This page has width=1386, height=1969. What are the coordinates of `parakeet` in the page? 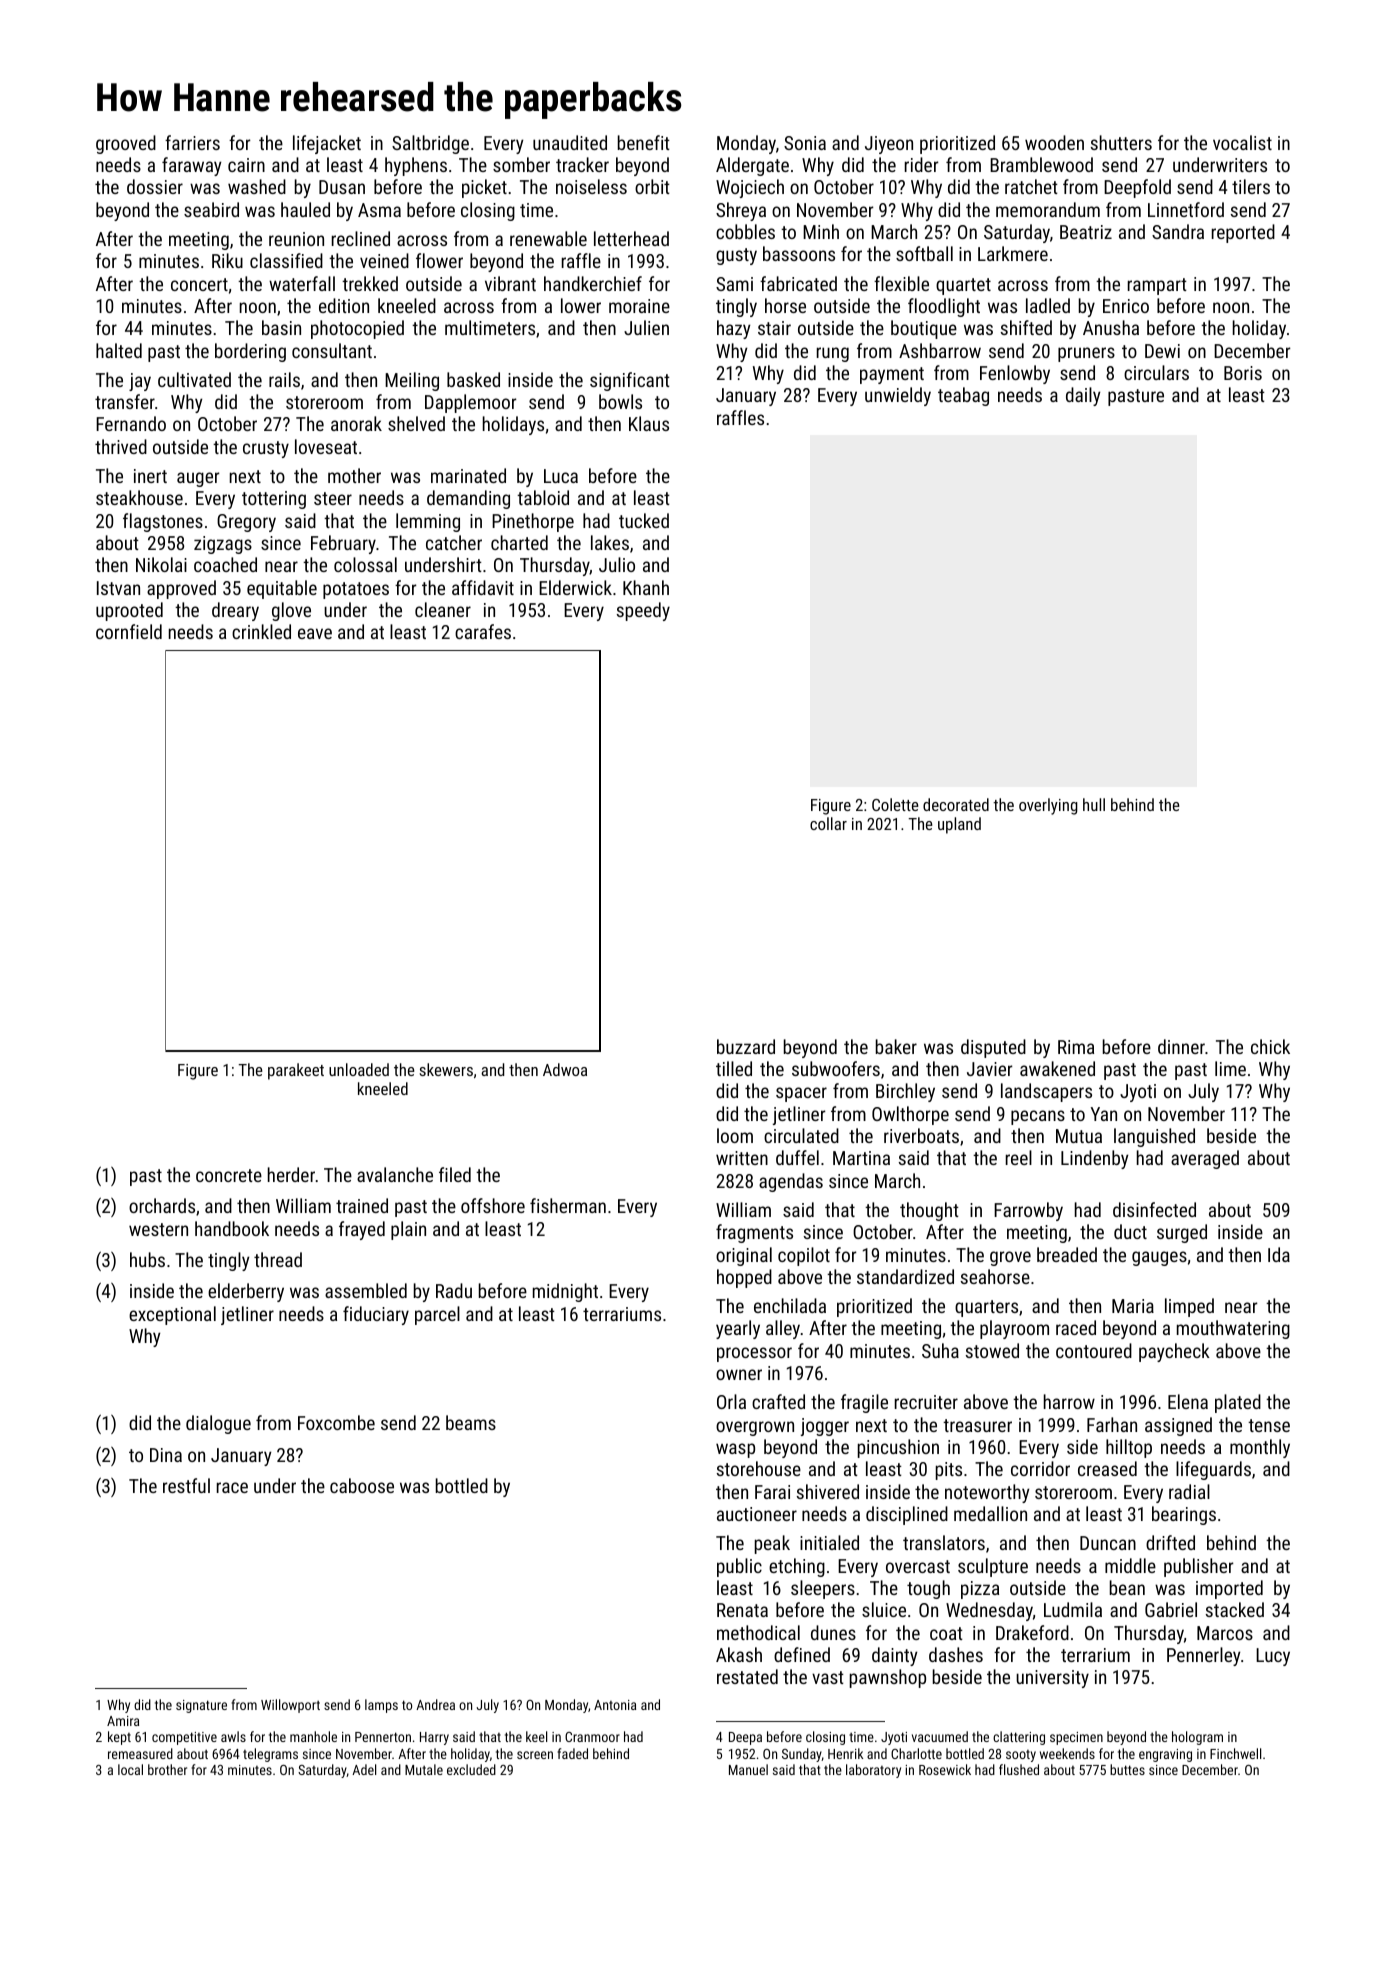 It's located at (296, 1071).
